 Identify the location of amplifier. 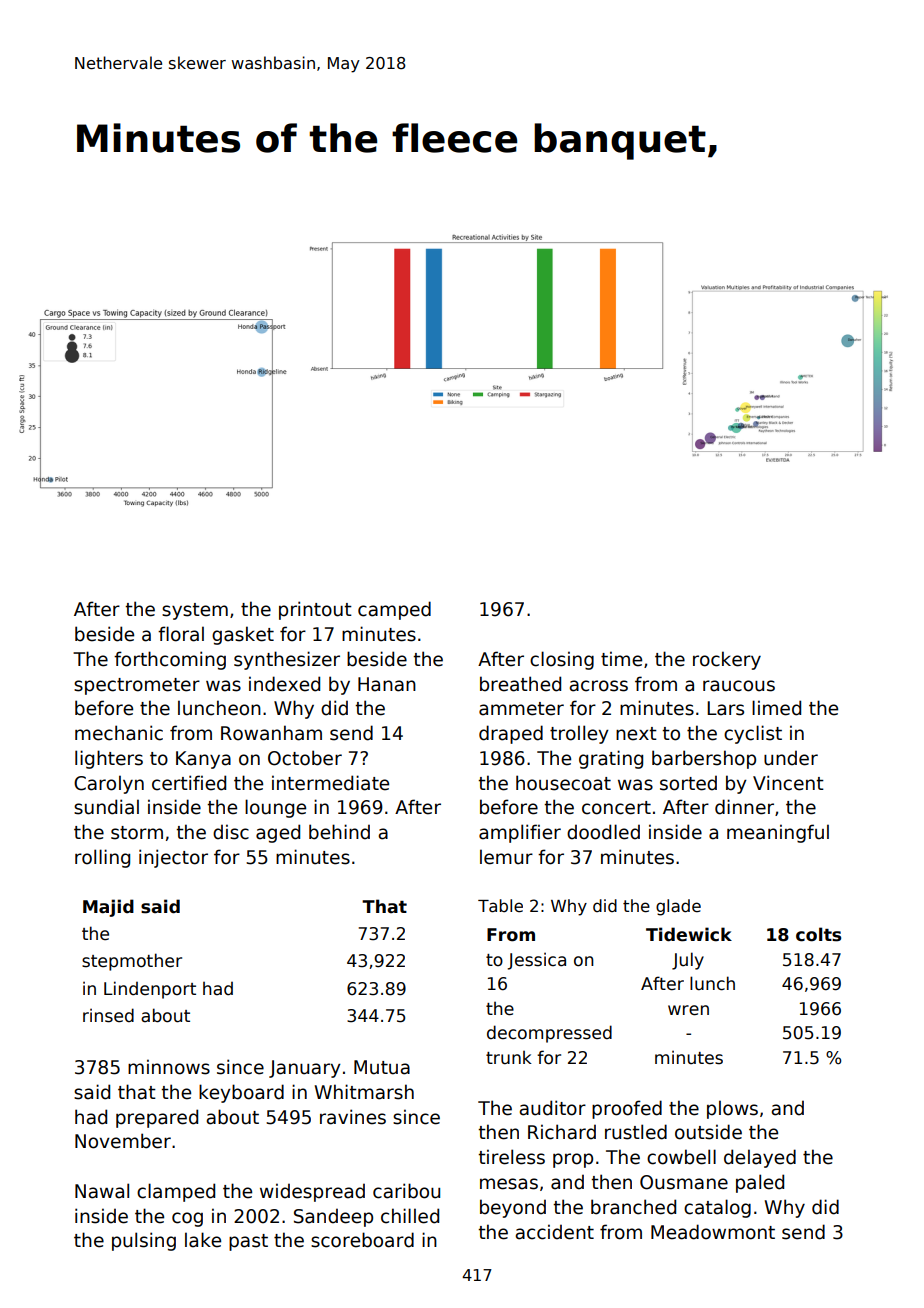
(520, 833).
